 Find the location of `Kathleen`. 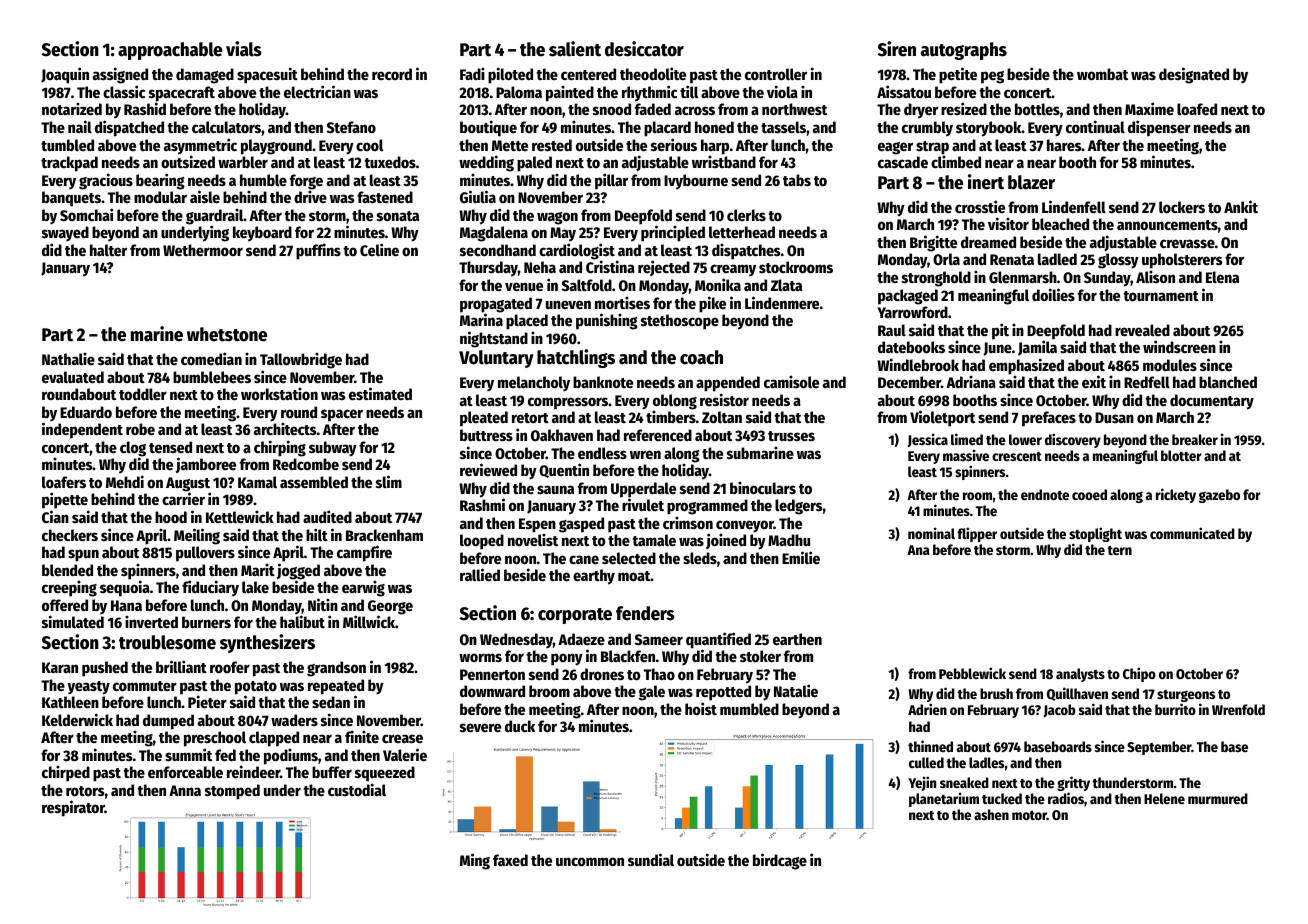

Kathleen is located at coordinates (70, 702).
